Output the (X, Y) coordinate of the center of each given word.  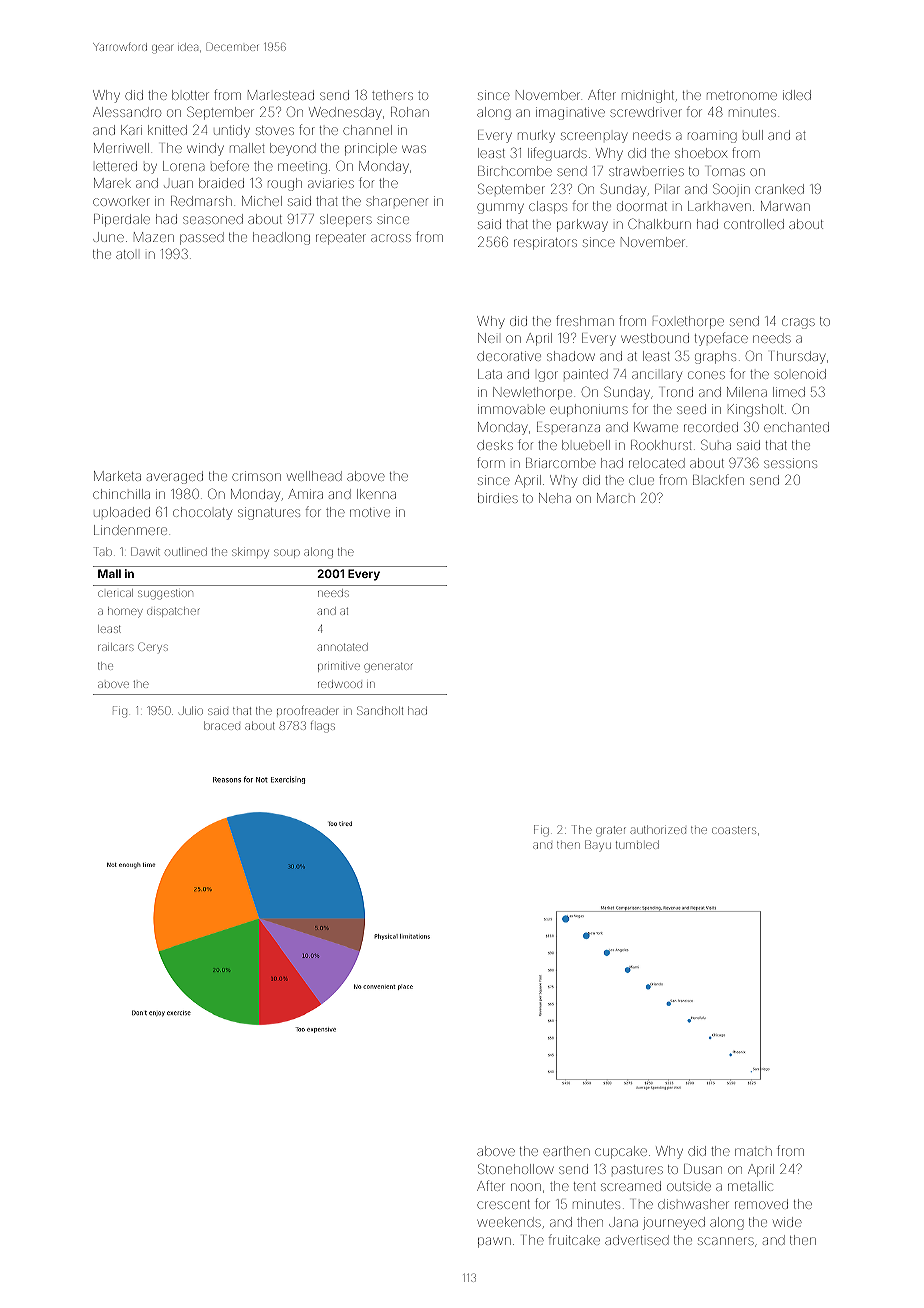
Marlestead (281, 95)
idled (797, 95)
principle (371, 149)
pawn (494, 1242)
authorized (658, 830)
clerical (115, 593)
